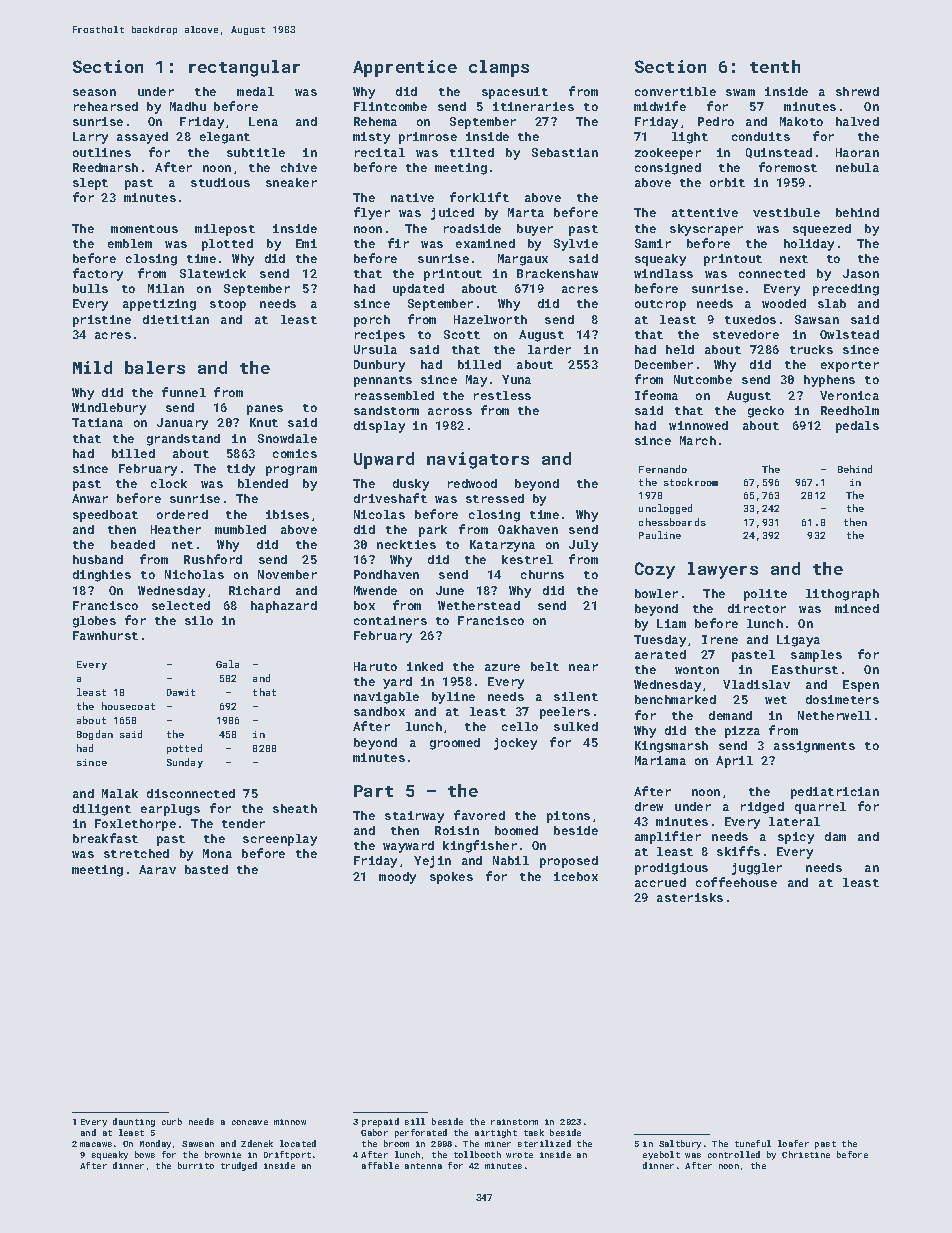  I want to click on earplugs, so click(170, 810).
